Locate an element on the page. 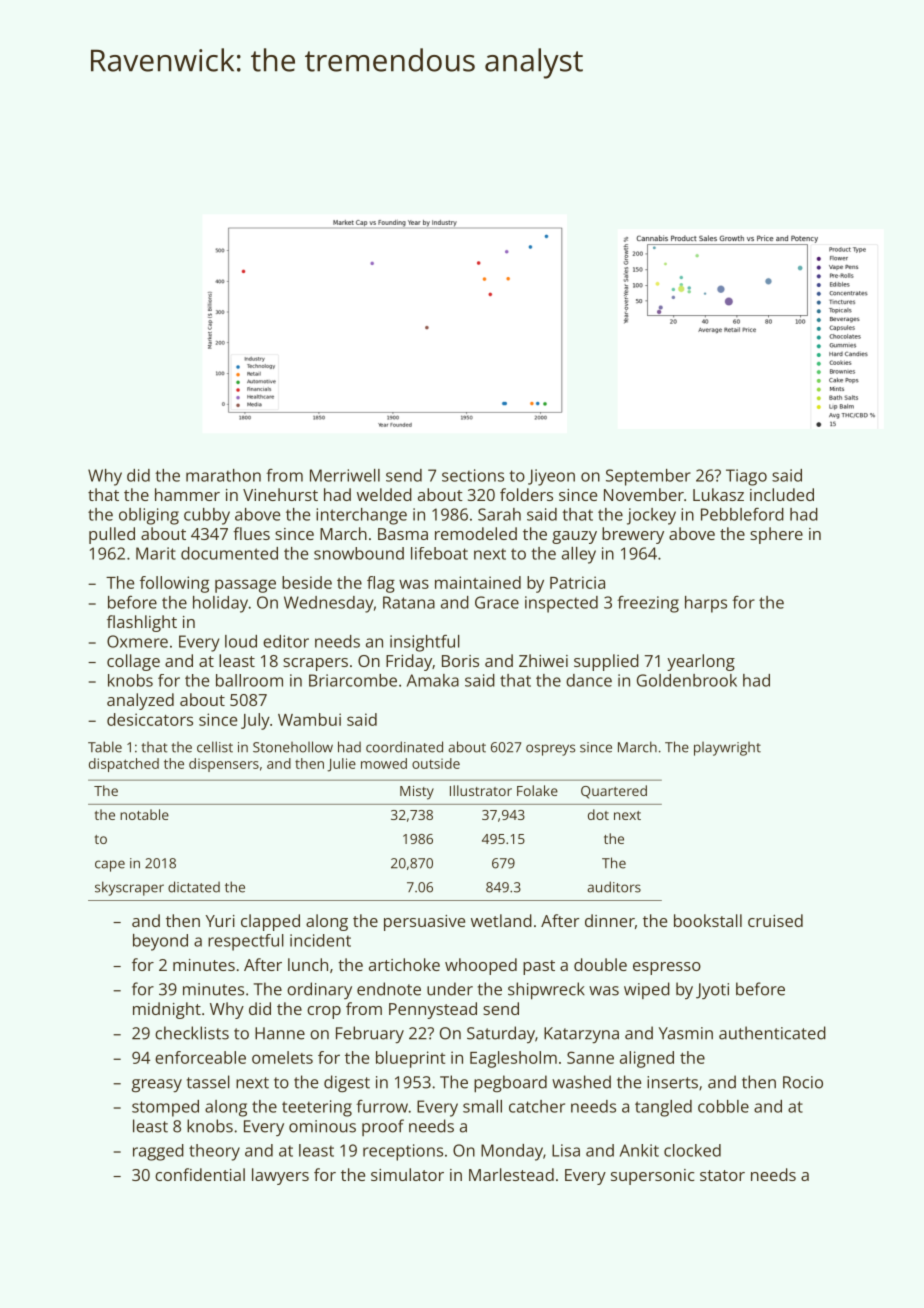 The height and width of the document is (1308, 924). midnight is located at coordinates (167, 1010).
